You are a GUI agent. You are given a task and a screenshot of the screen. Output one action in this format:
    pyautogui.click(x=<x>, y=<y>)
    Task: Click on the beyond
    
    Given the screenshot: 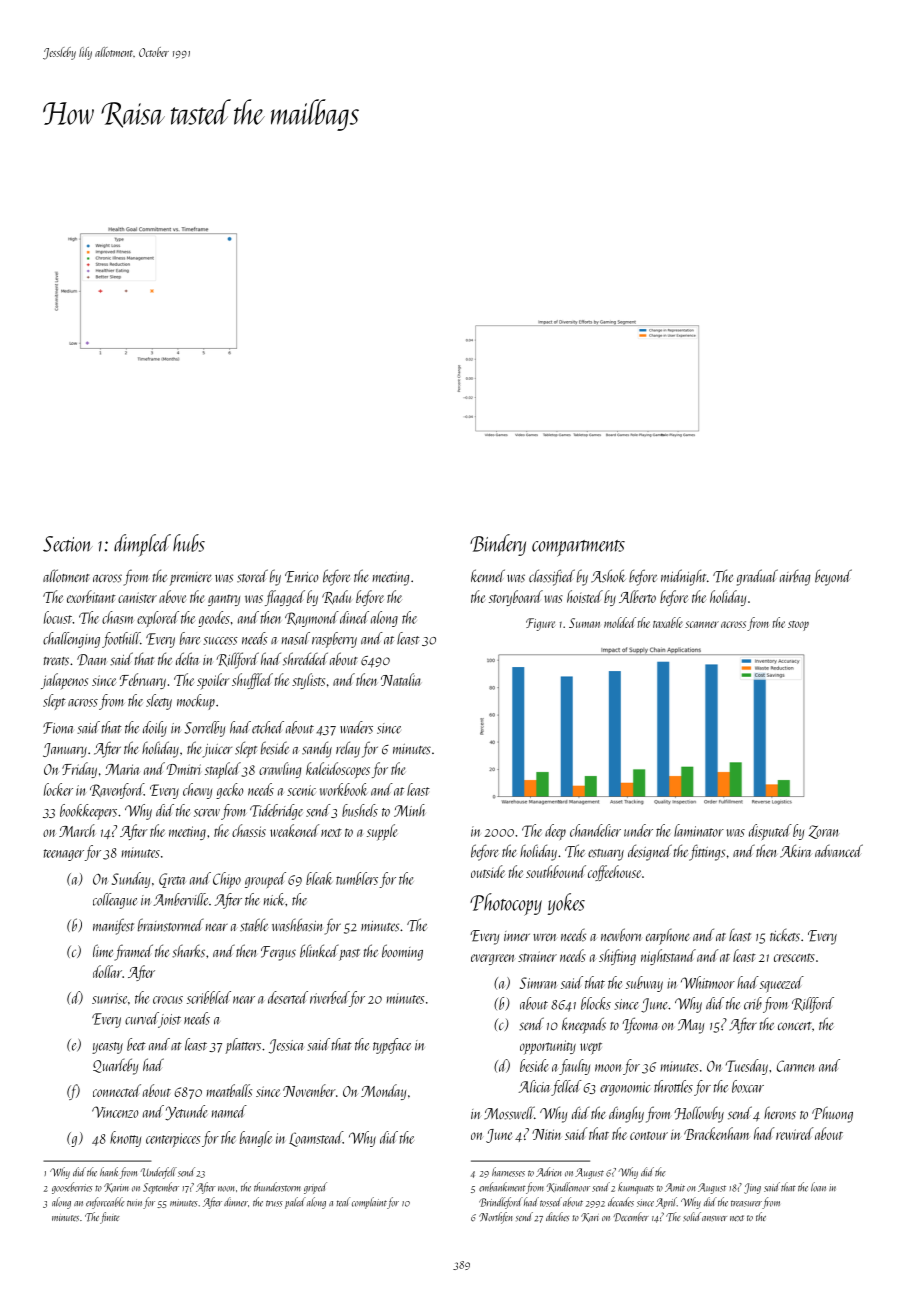 What is the action you would take?
    pyautogui.click(x=833, y=577)
